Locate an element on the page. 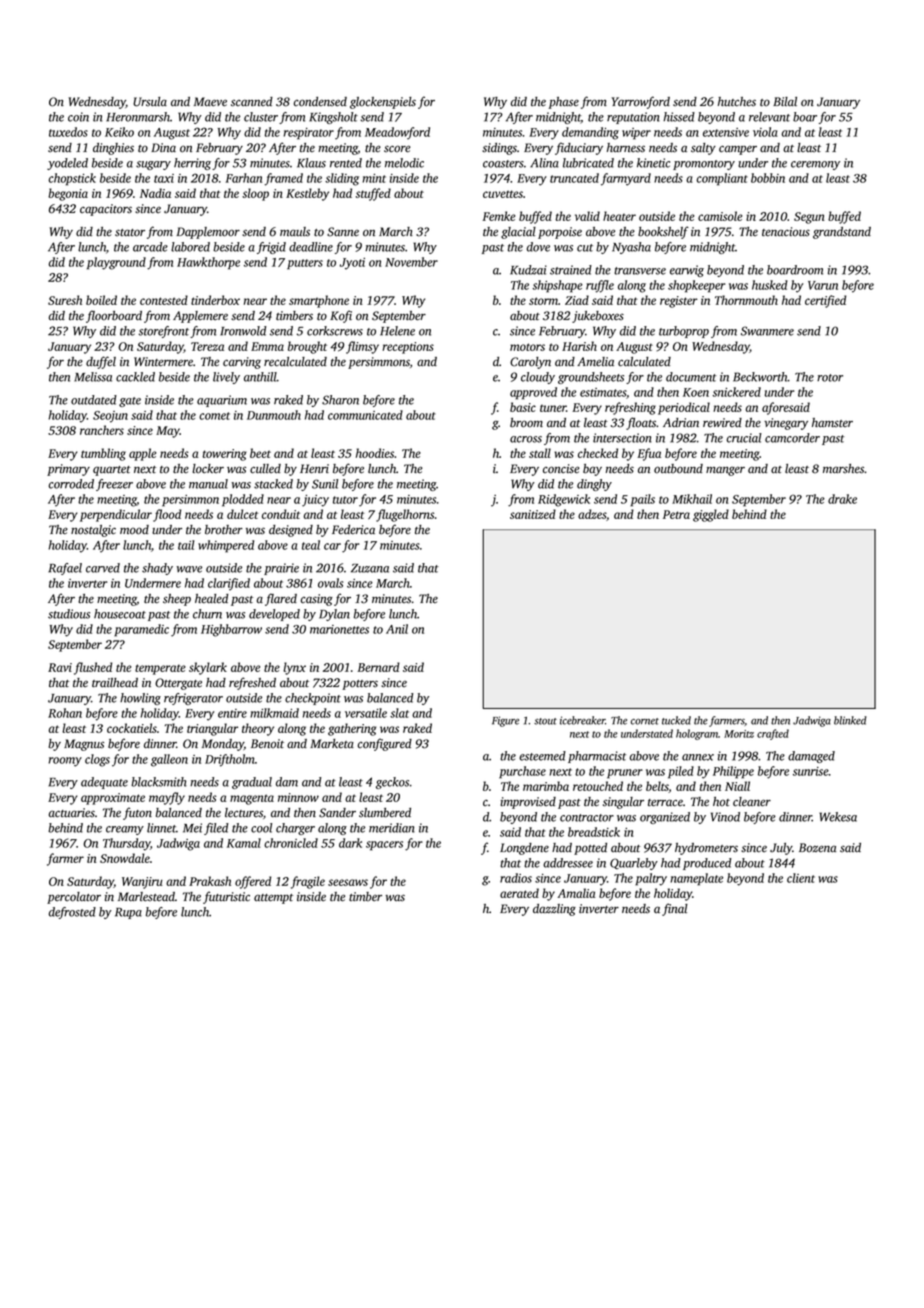  phase is located at coordinates (564, 103).
